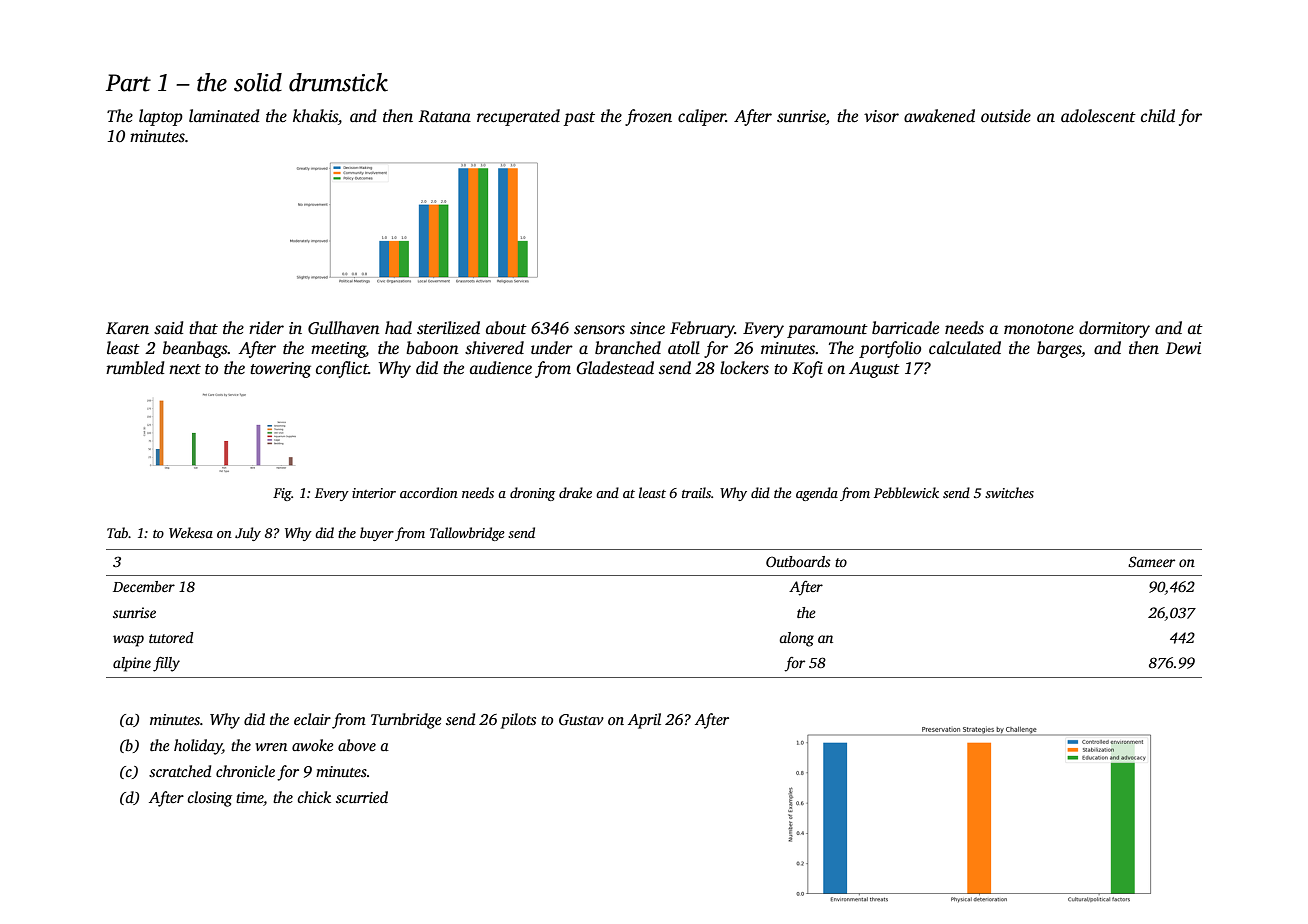 This screenshot has height=924, width=1308. I want to click on visor, so click(881, 116).
